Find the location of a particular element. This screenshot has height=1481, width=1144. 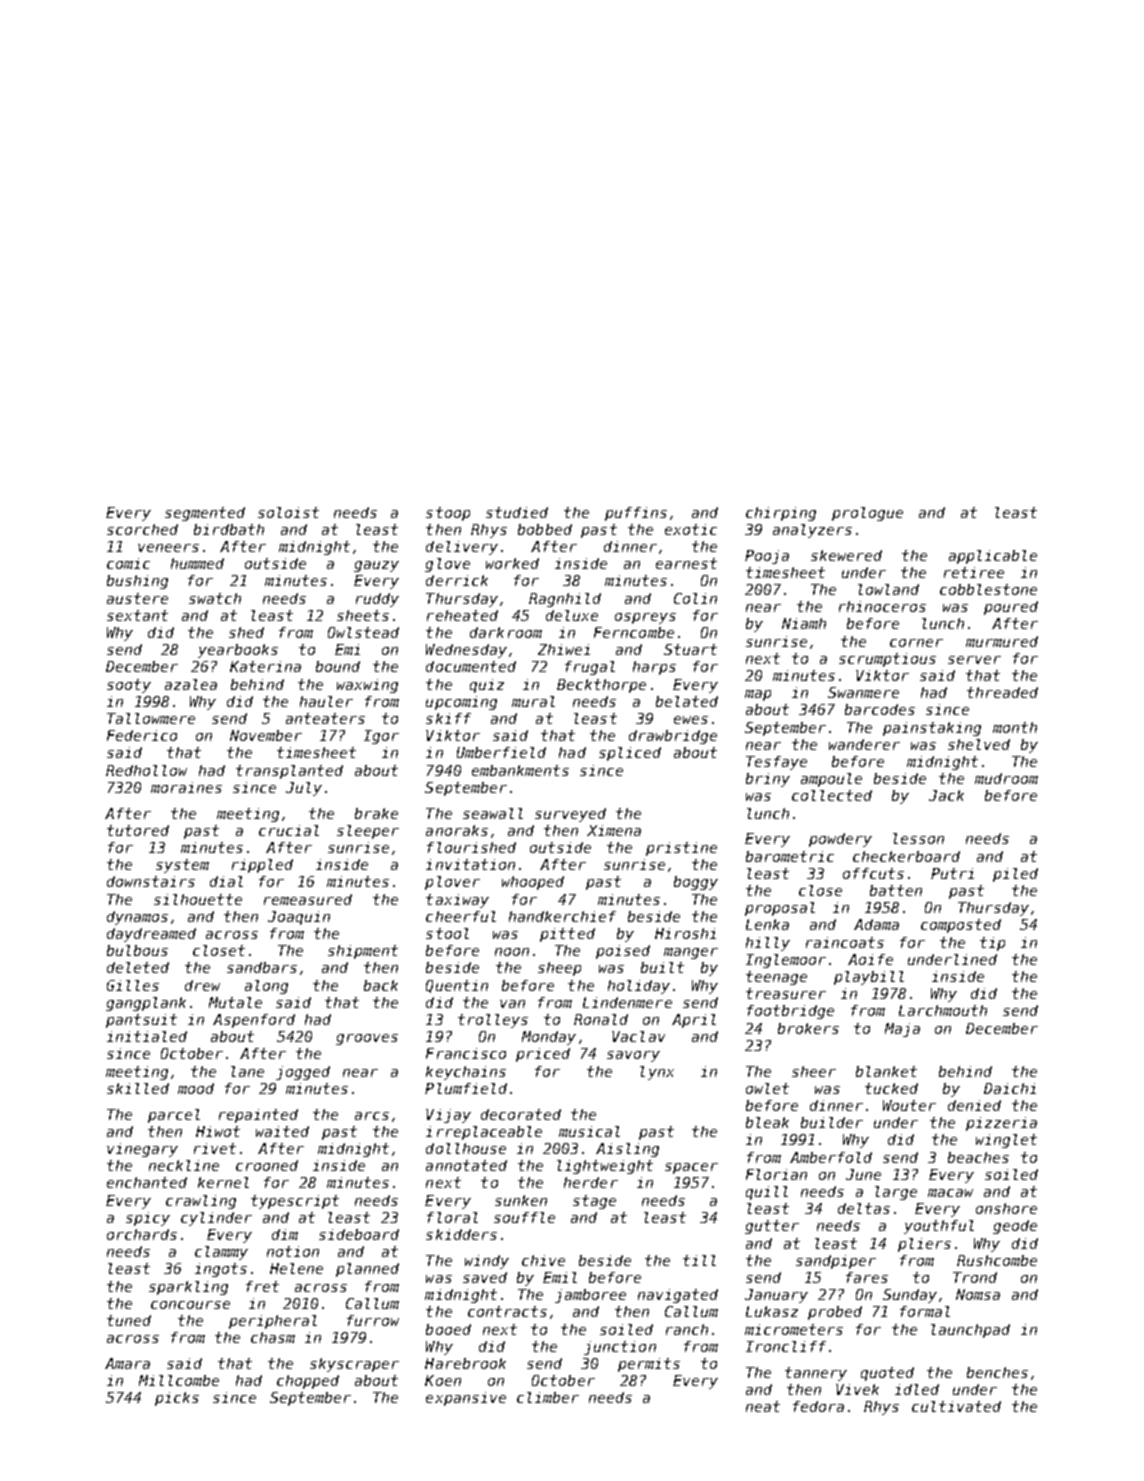

Nomsa is located at coordinates (978, 1294).
